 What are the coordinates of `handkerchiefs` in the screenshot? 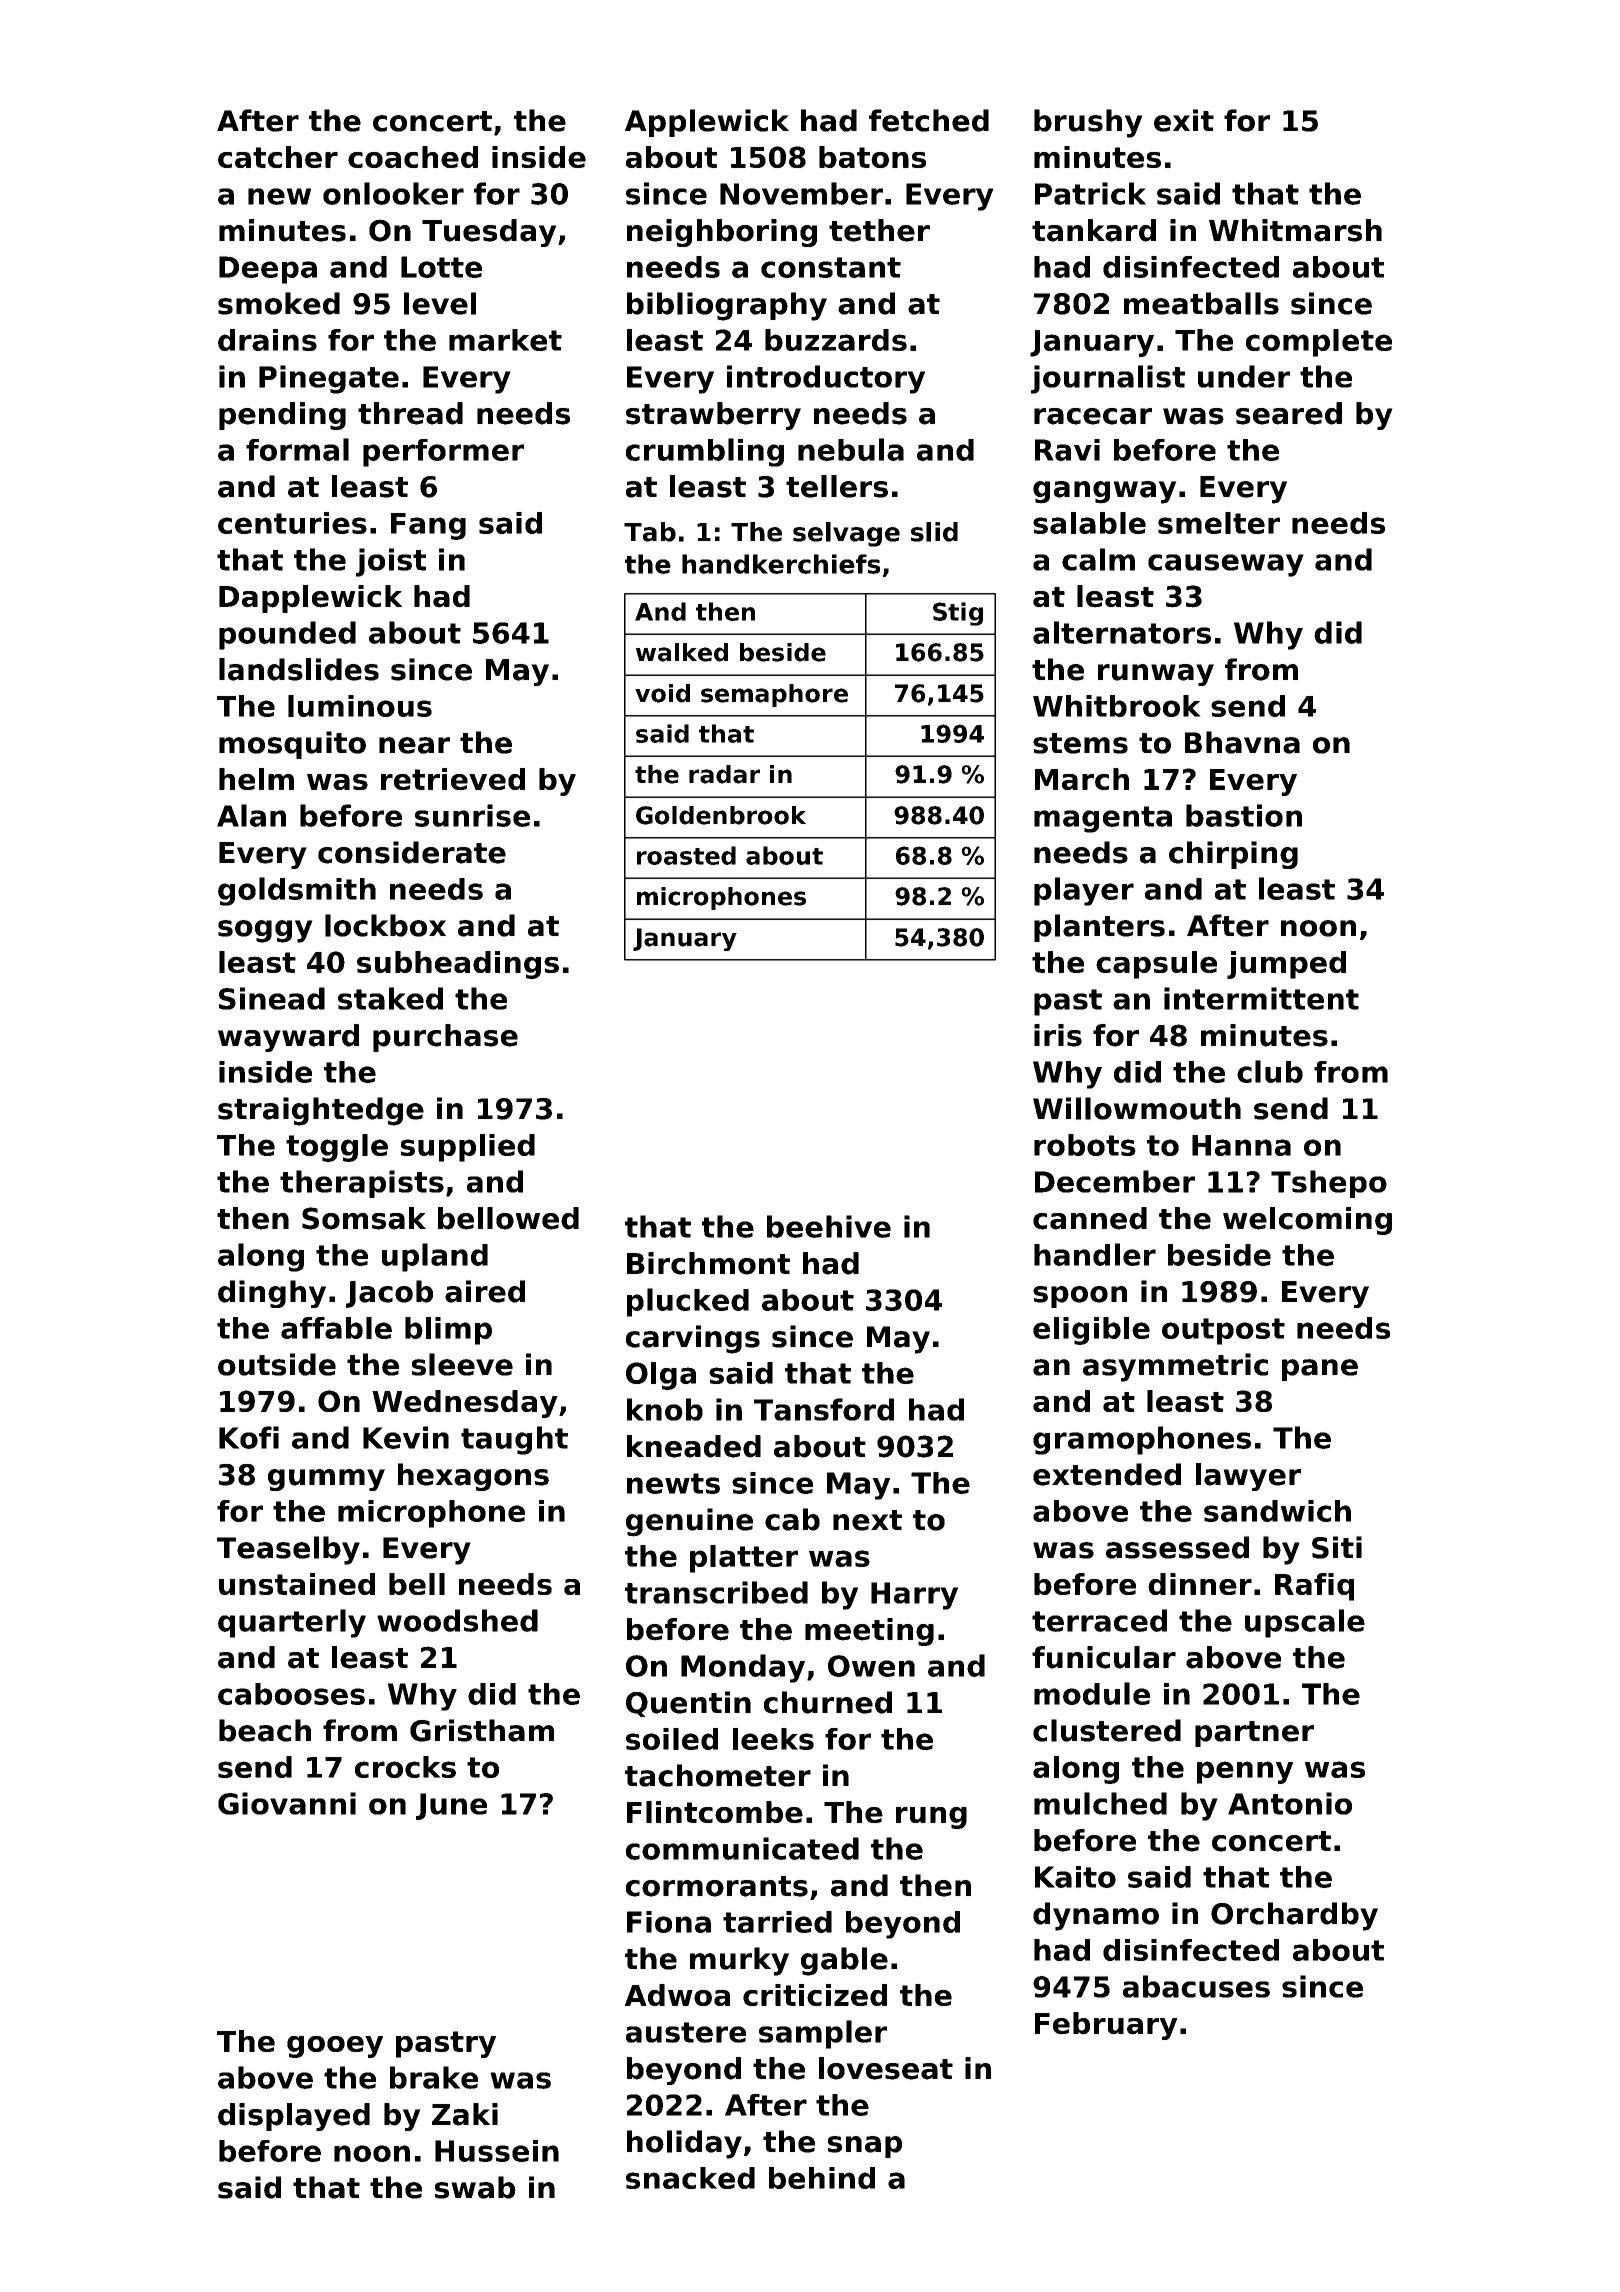 It's located at (781, 564).
